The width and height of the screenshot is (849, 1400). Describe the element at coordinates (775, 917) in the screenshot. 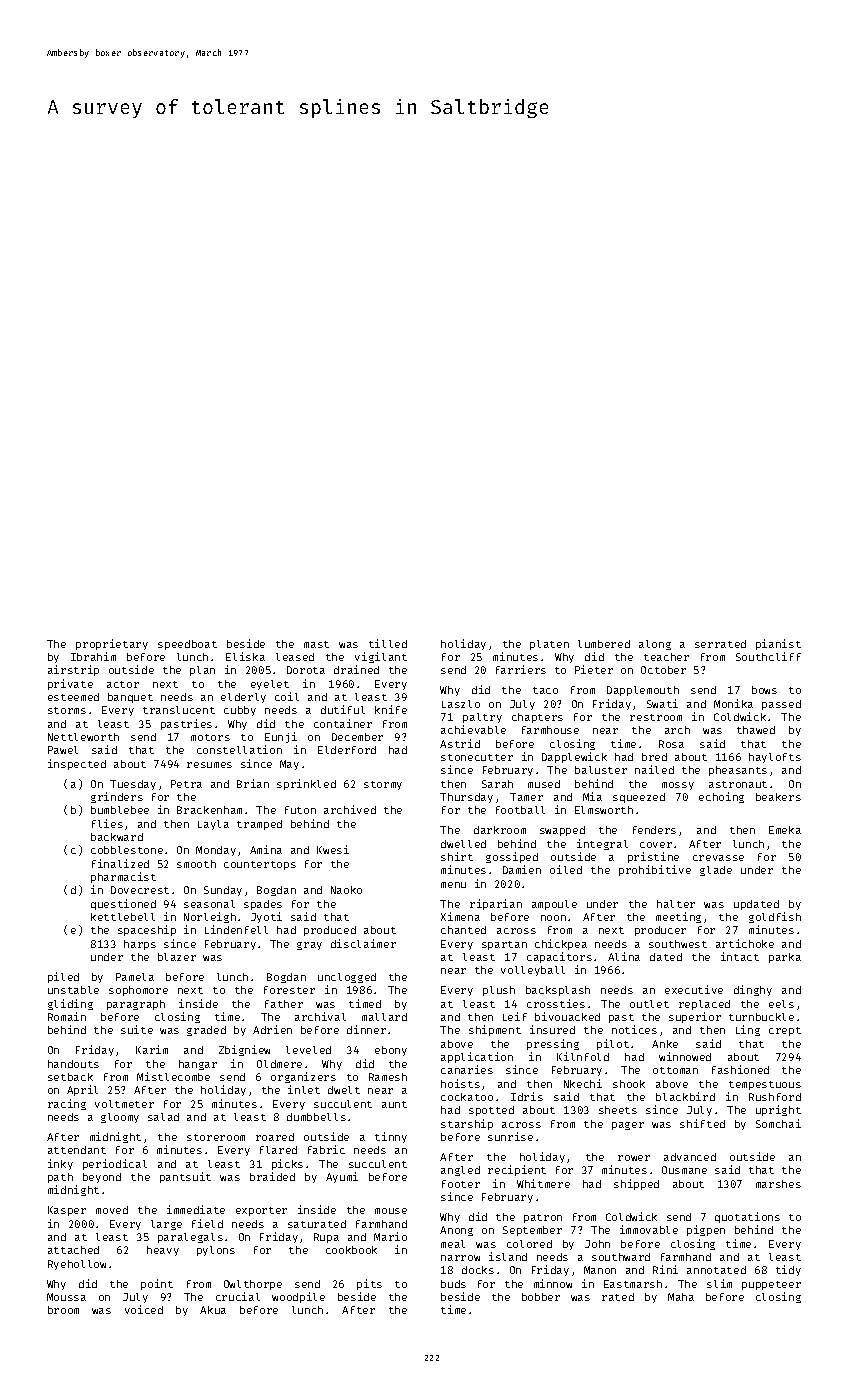

I see `goldfish` at that location.
